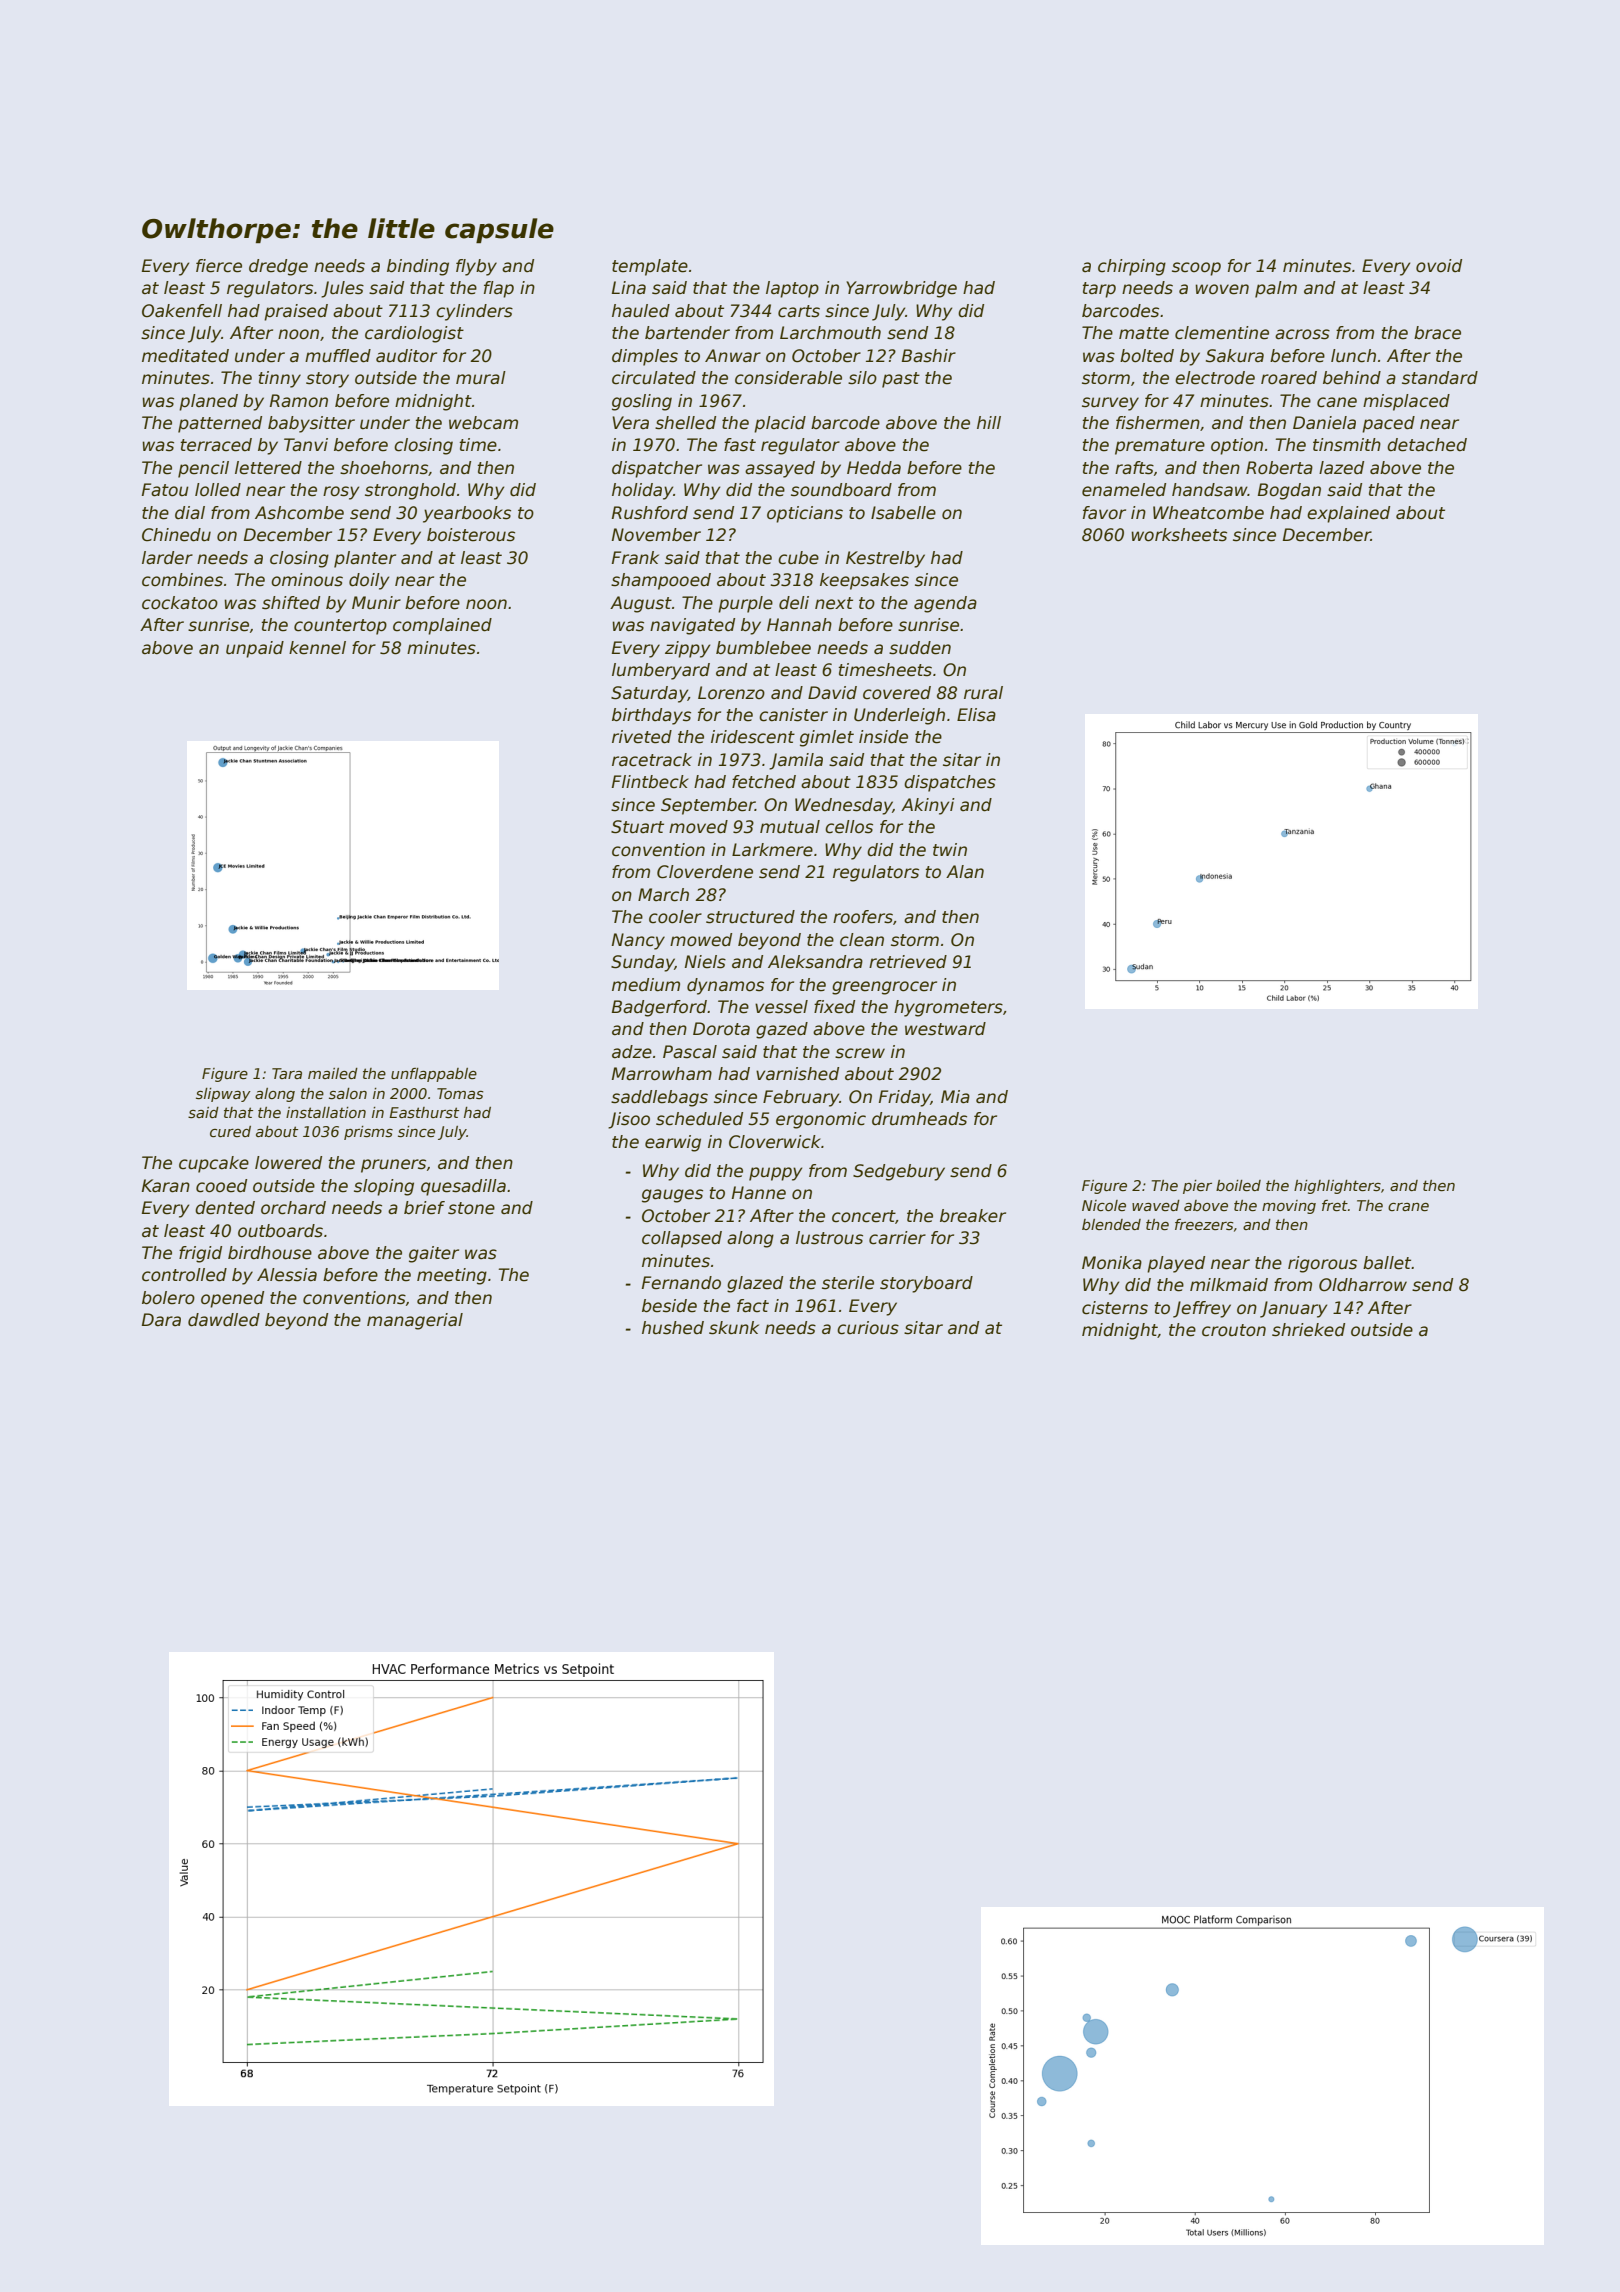 This page has width=1620, height=2292. What do you see at coordinates (1337, 1187) in the page?
I see `highlighters` at bounding box center [1337, 1187].
